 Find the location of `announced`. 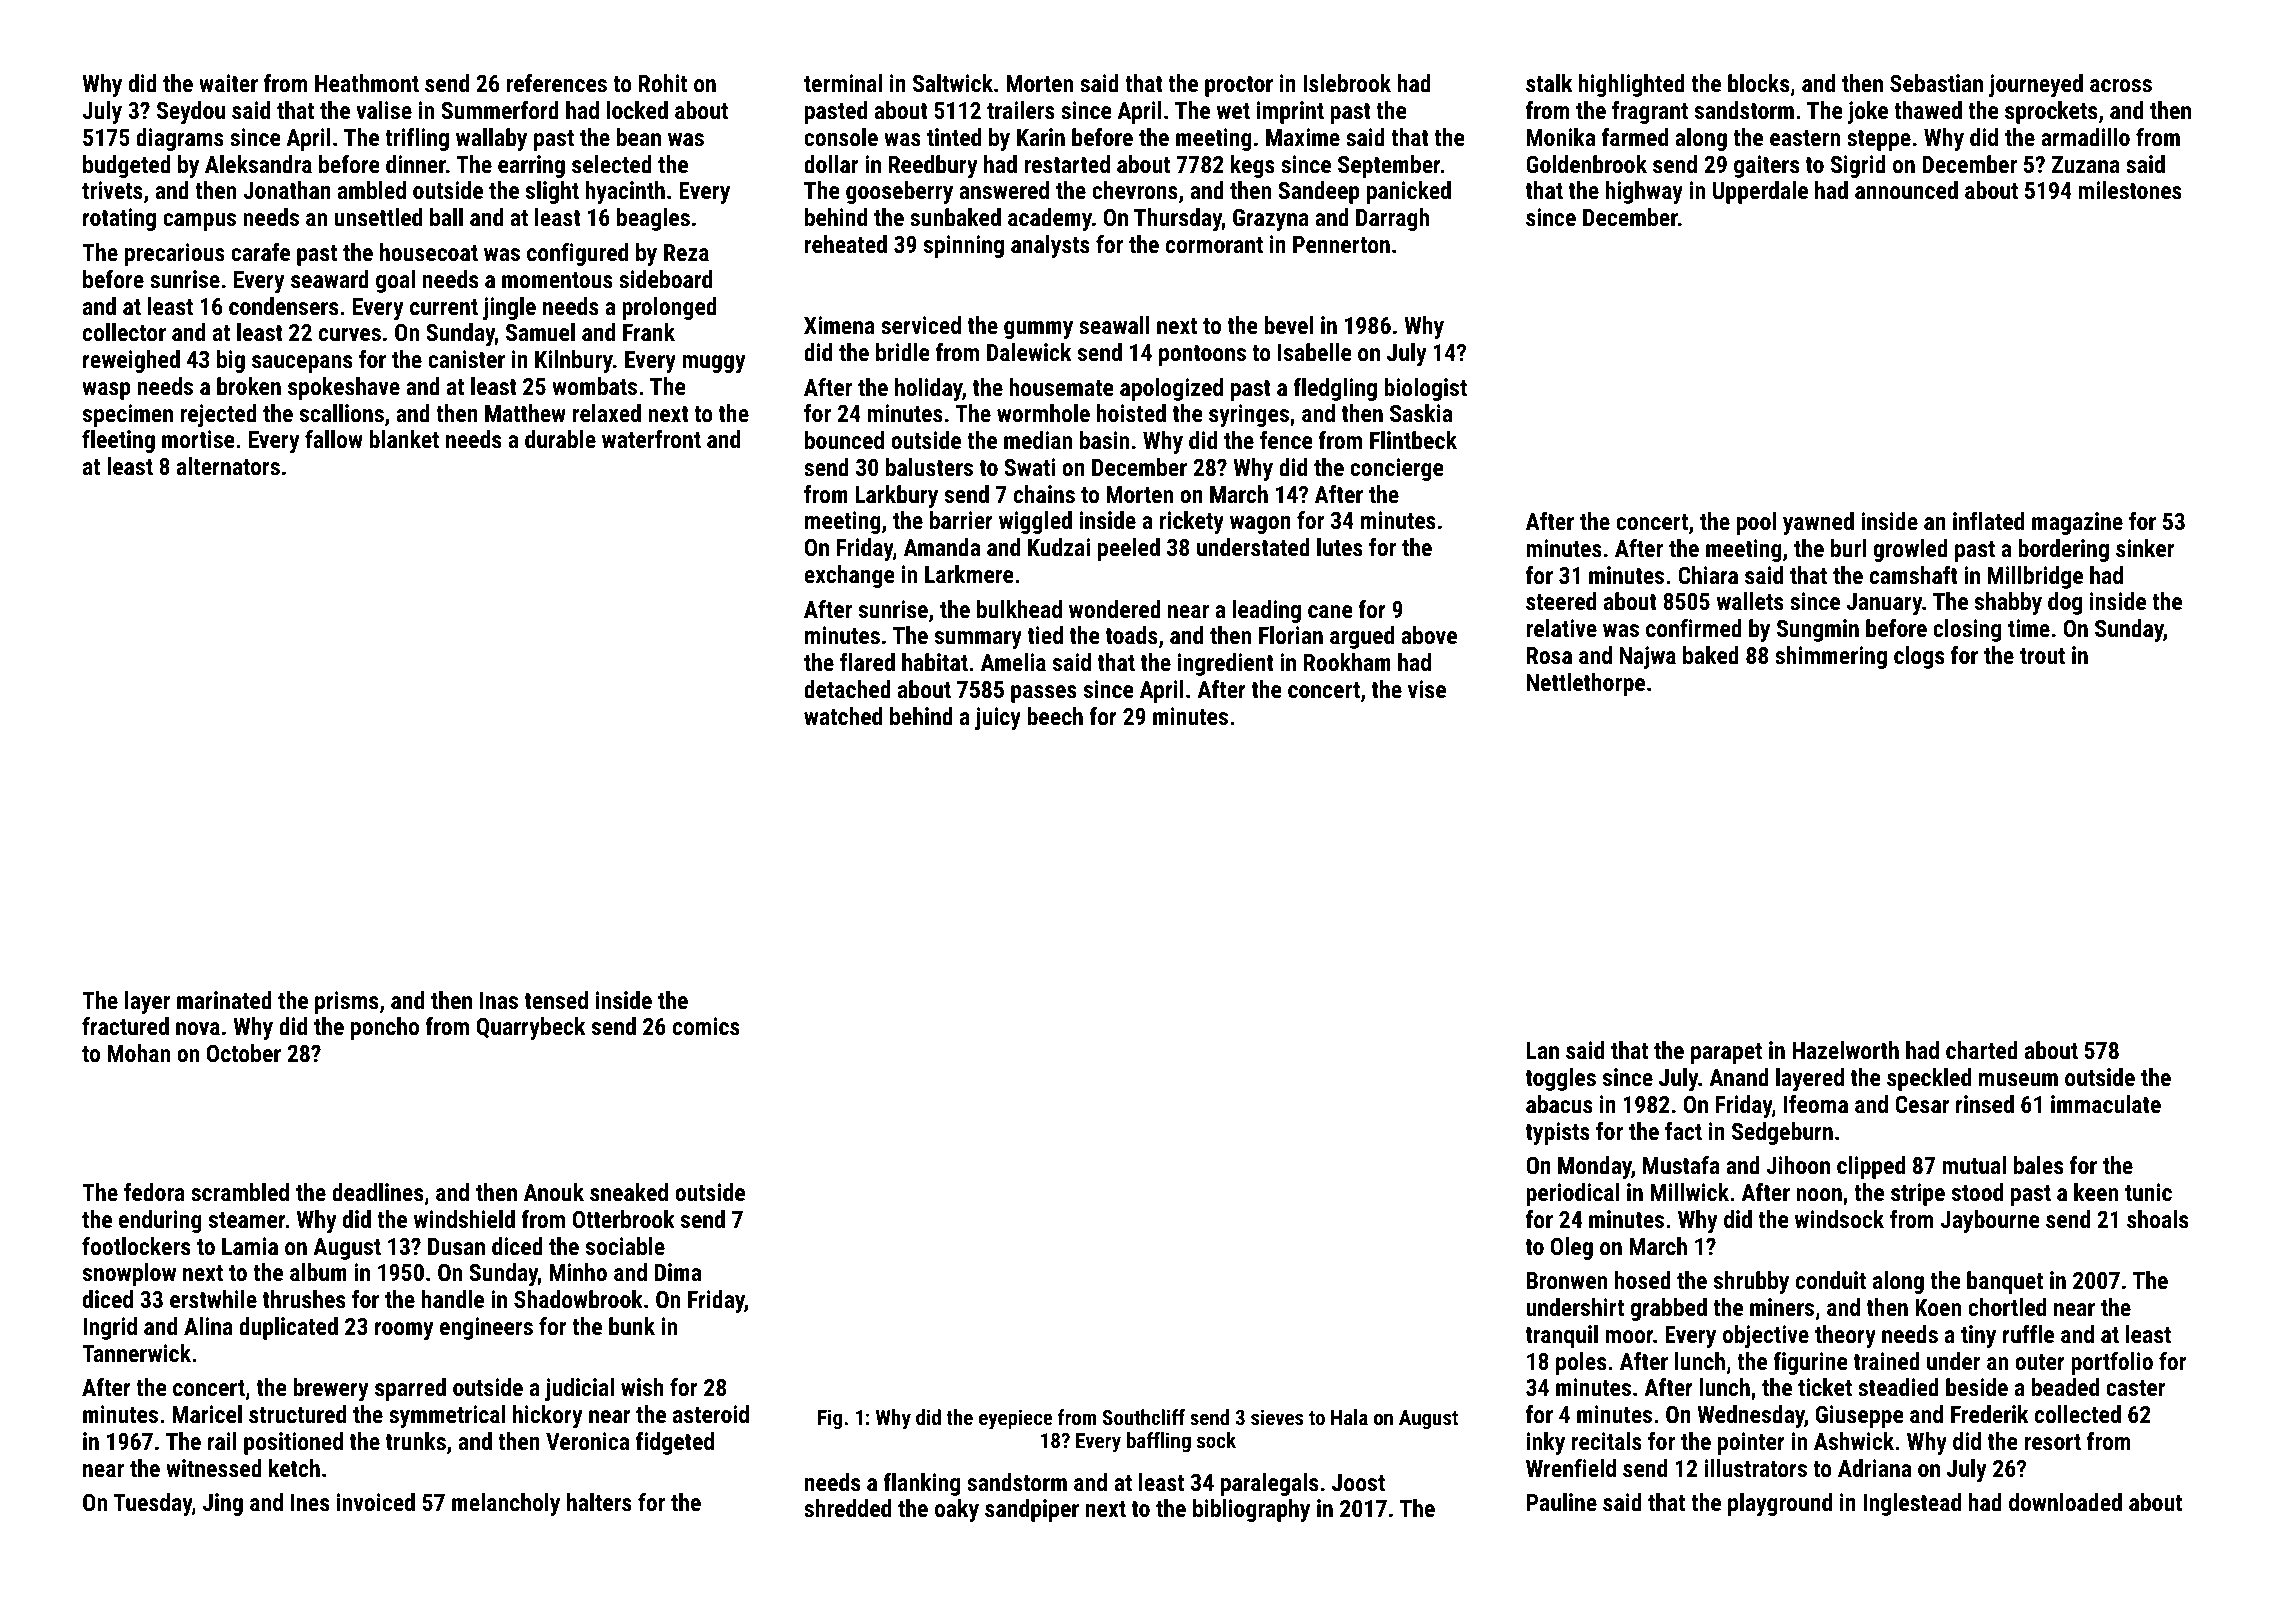

announced is located at coordinates (1906, 190).
